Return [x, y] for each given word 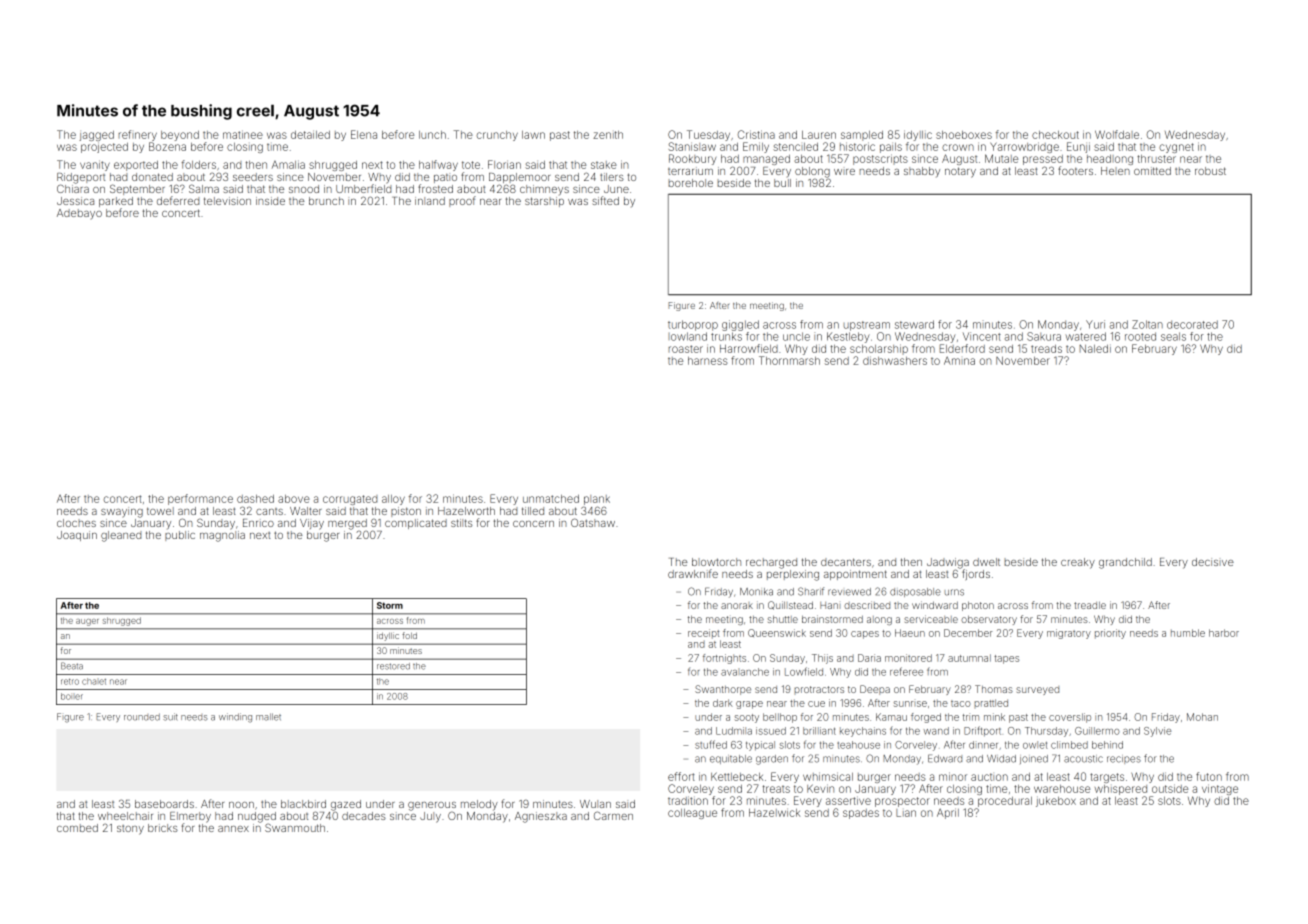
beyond [180, 136]
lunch [432, 135]
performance [200, 499]
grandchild [1125, 563]
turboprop [693, 325]
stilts [461, 523]
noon [241, 805]
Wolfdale [1117, 134]
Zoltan [1147, 324]
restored [393, 666]
